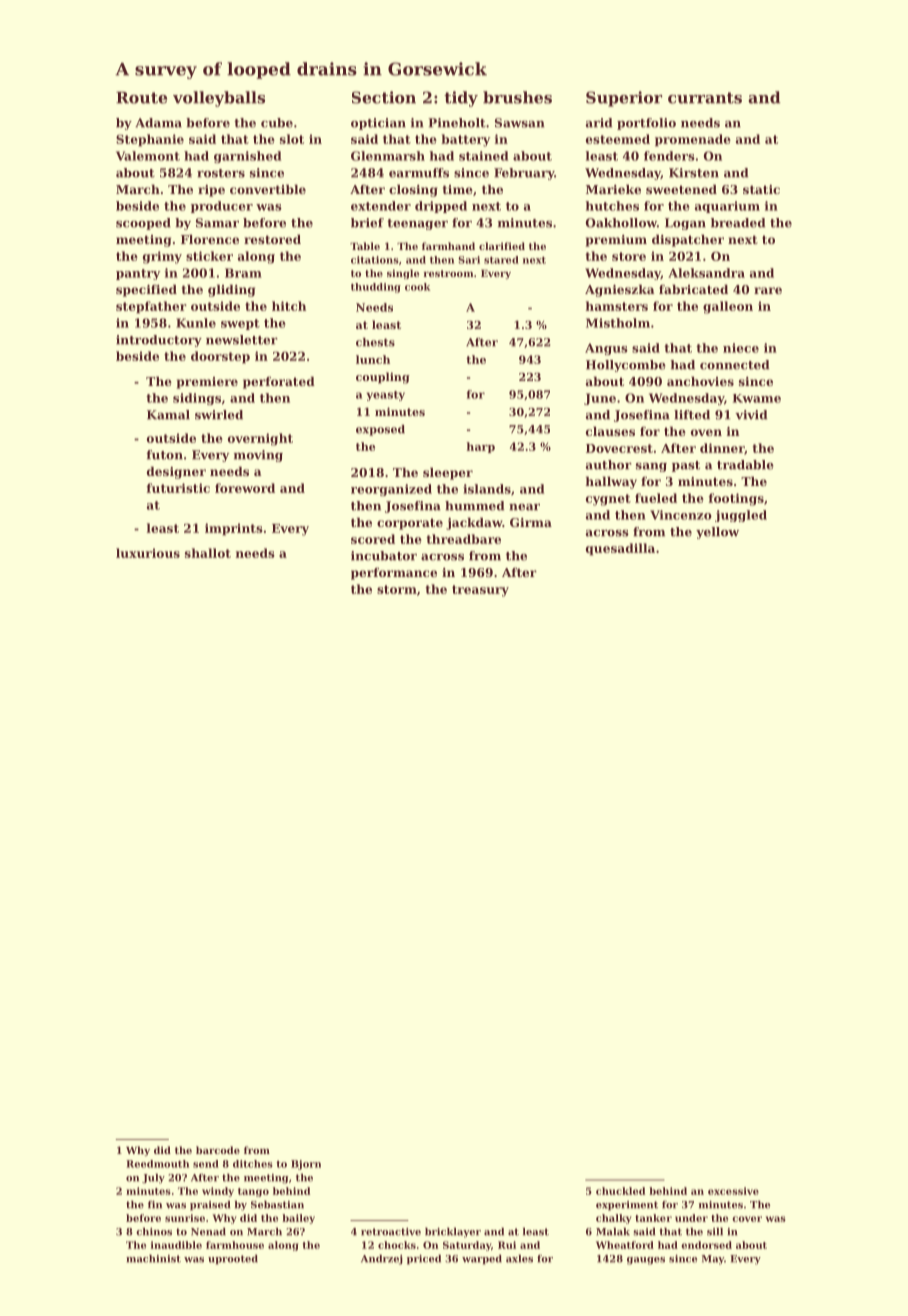 This screenshot has width=908, height=1316. Describe the element at coordinates (480, 591) in the screenshot. I see `treasury` at that location.
